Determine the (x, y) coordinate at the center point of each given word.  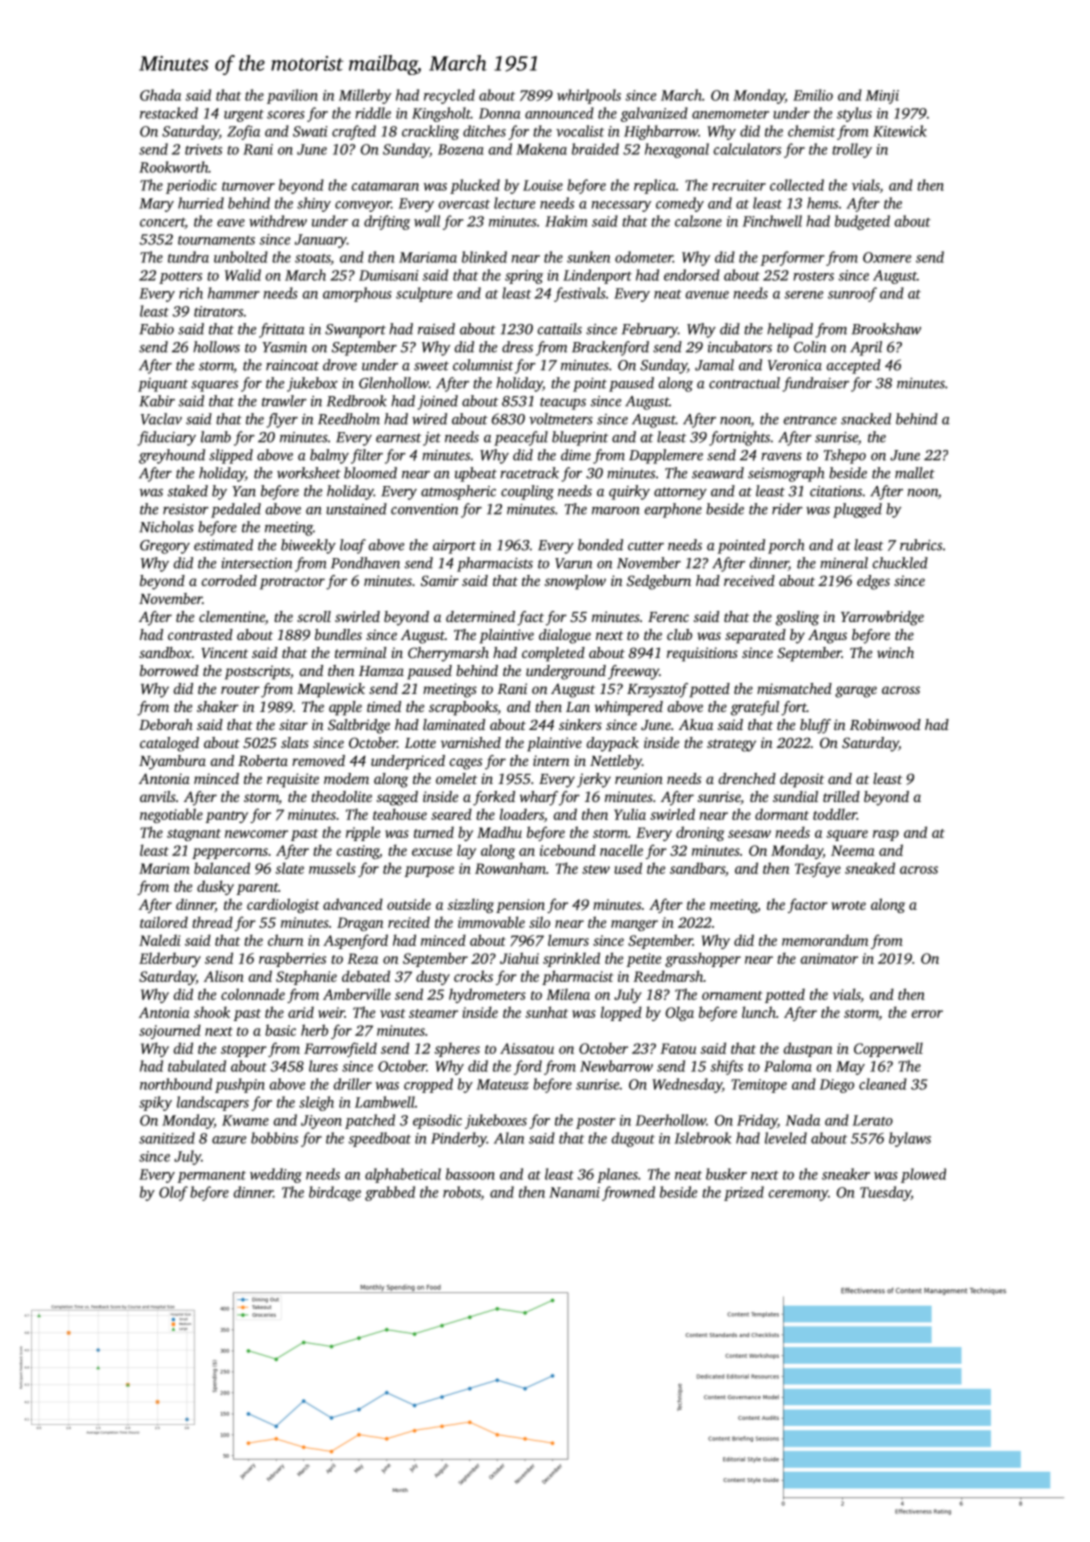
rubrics (921, 545)
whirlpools (589, 96)
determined (480, 616)
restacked (169, 113)
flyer (282, 420)
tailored (164, 922)
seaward (718, 473)
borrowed (169, 670)
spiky (155, 1103)
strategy (731, 745)
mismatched (794, 688)
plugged (857, 510)
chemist (811, 131)
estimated (223, 545)
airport (454, 547)
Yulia (630, 814)
